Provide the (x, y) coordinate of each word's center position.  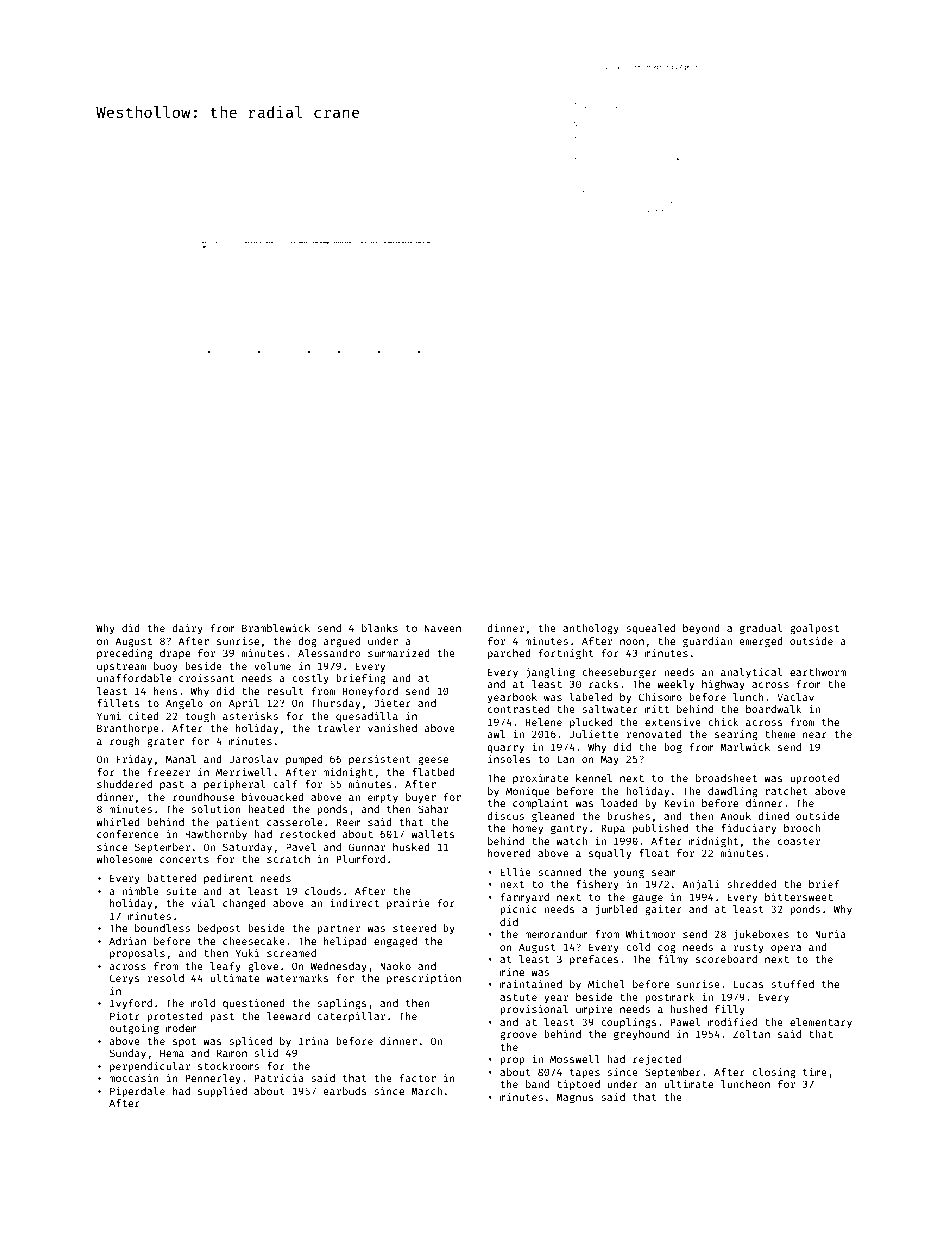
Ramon (232, 1053)
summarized (399, 653)
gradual (761, 629)
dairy (187, 629)
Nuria (830, 934)
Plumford (361, 859)
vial (203, 903)
